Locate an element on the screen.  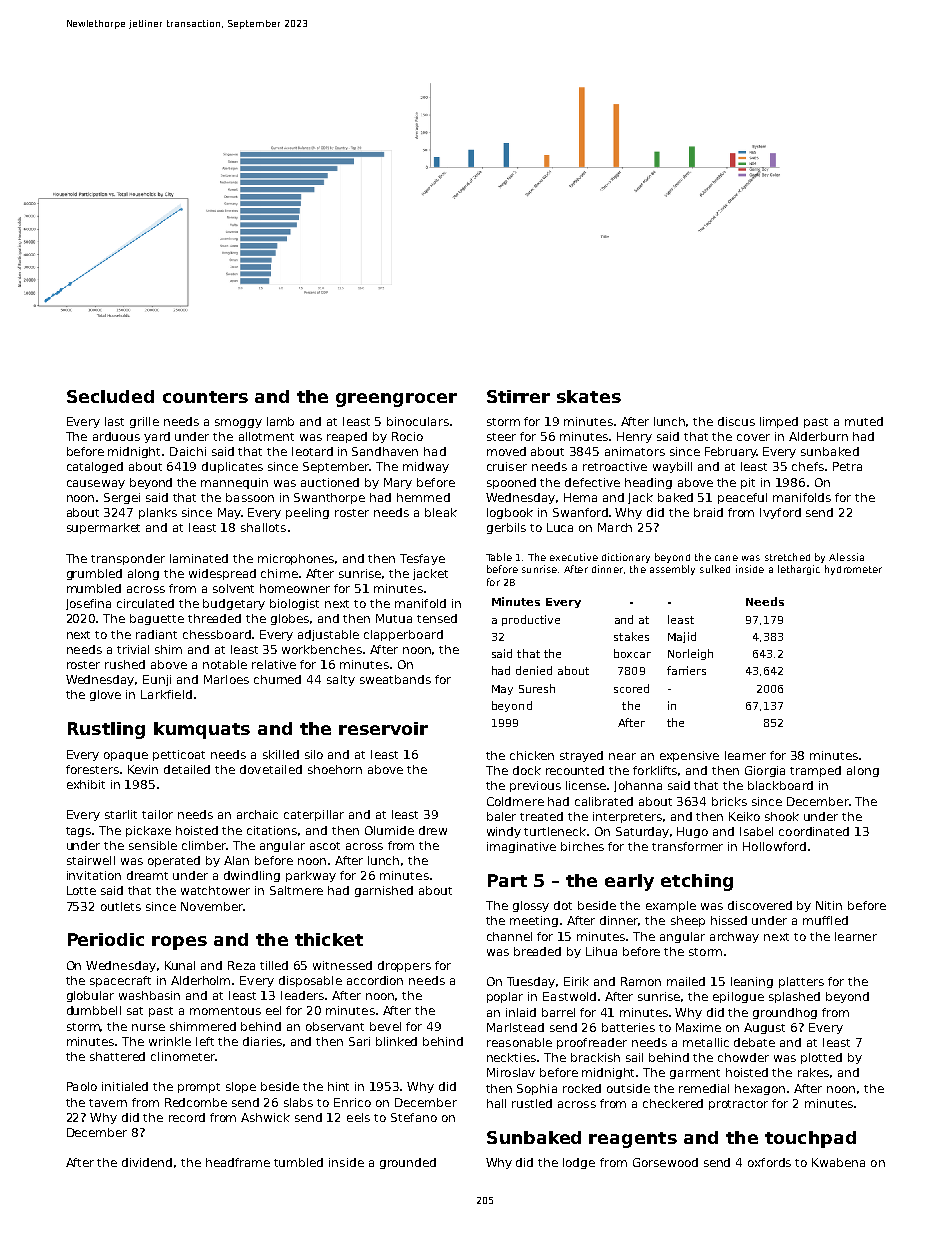
forklifts is located at coordinates (656, 771).
